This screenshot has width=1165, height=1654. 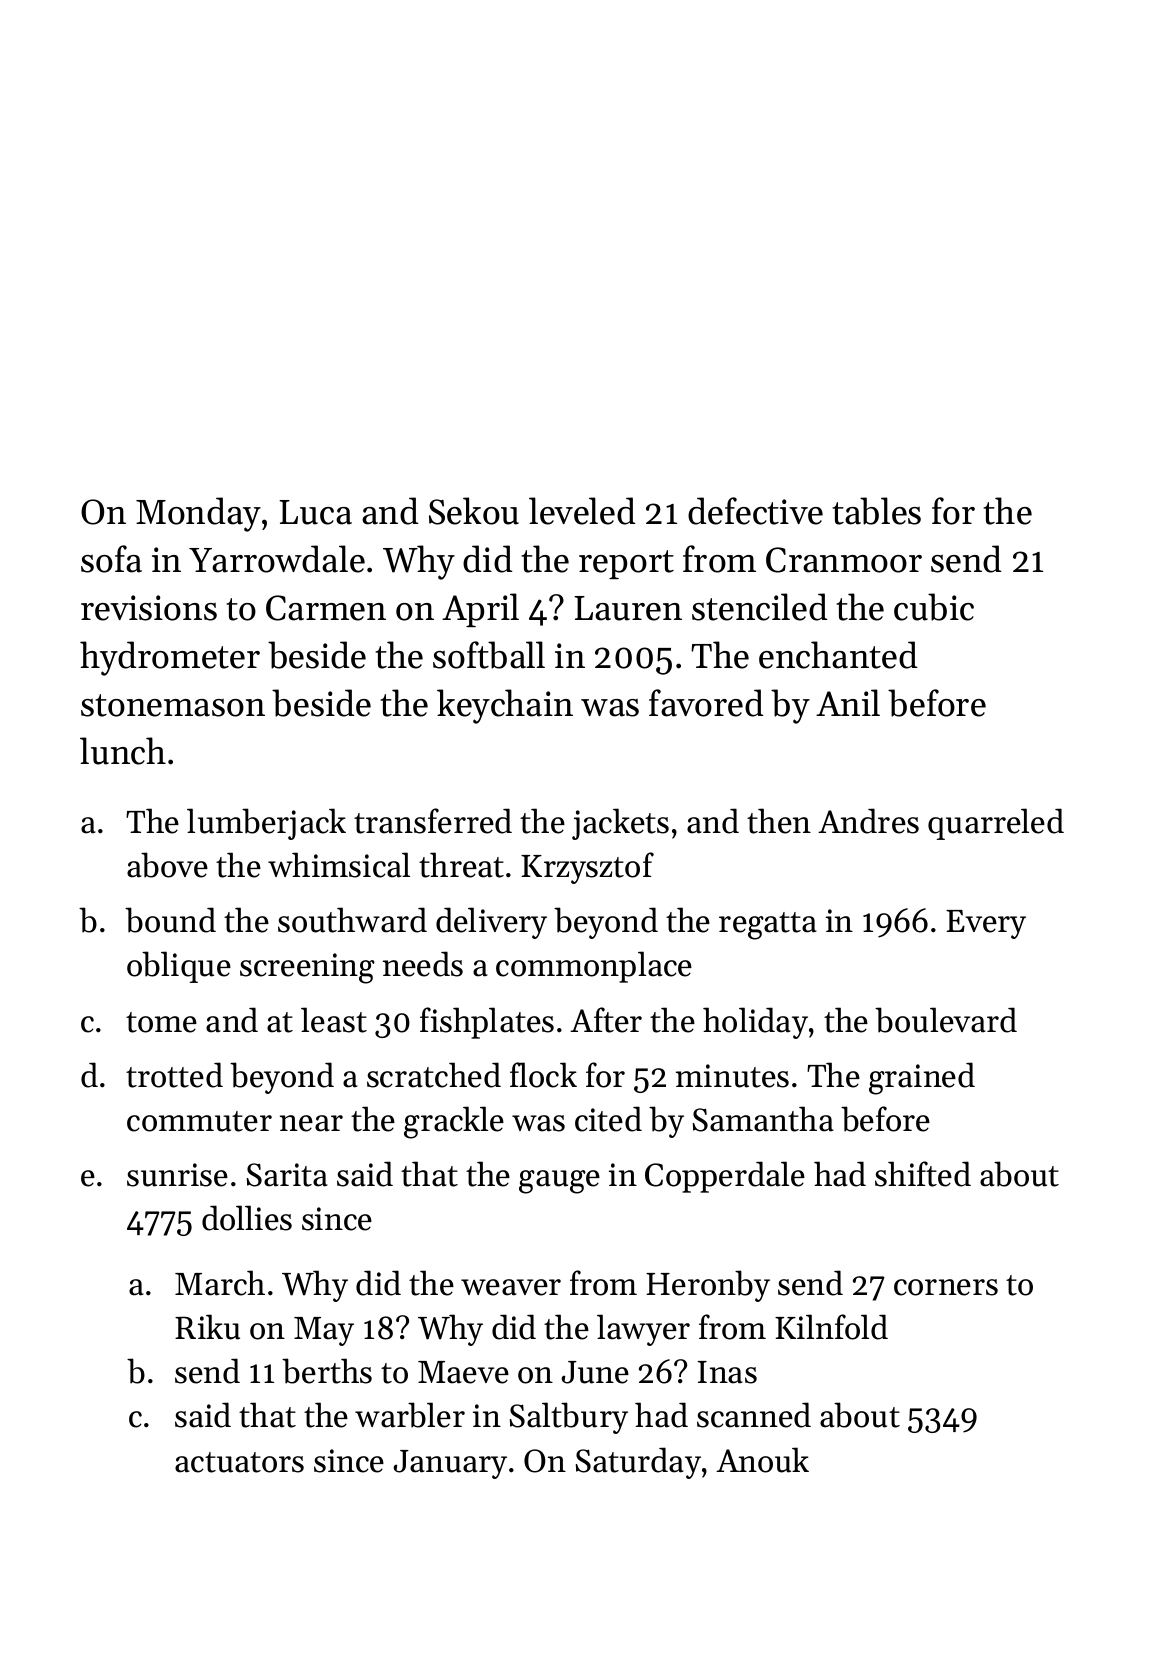 I want to click on transferred, so click(x=433, y=821).
